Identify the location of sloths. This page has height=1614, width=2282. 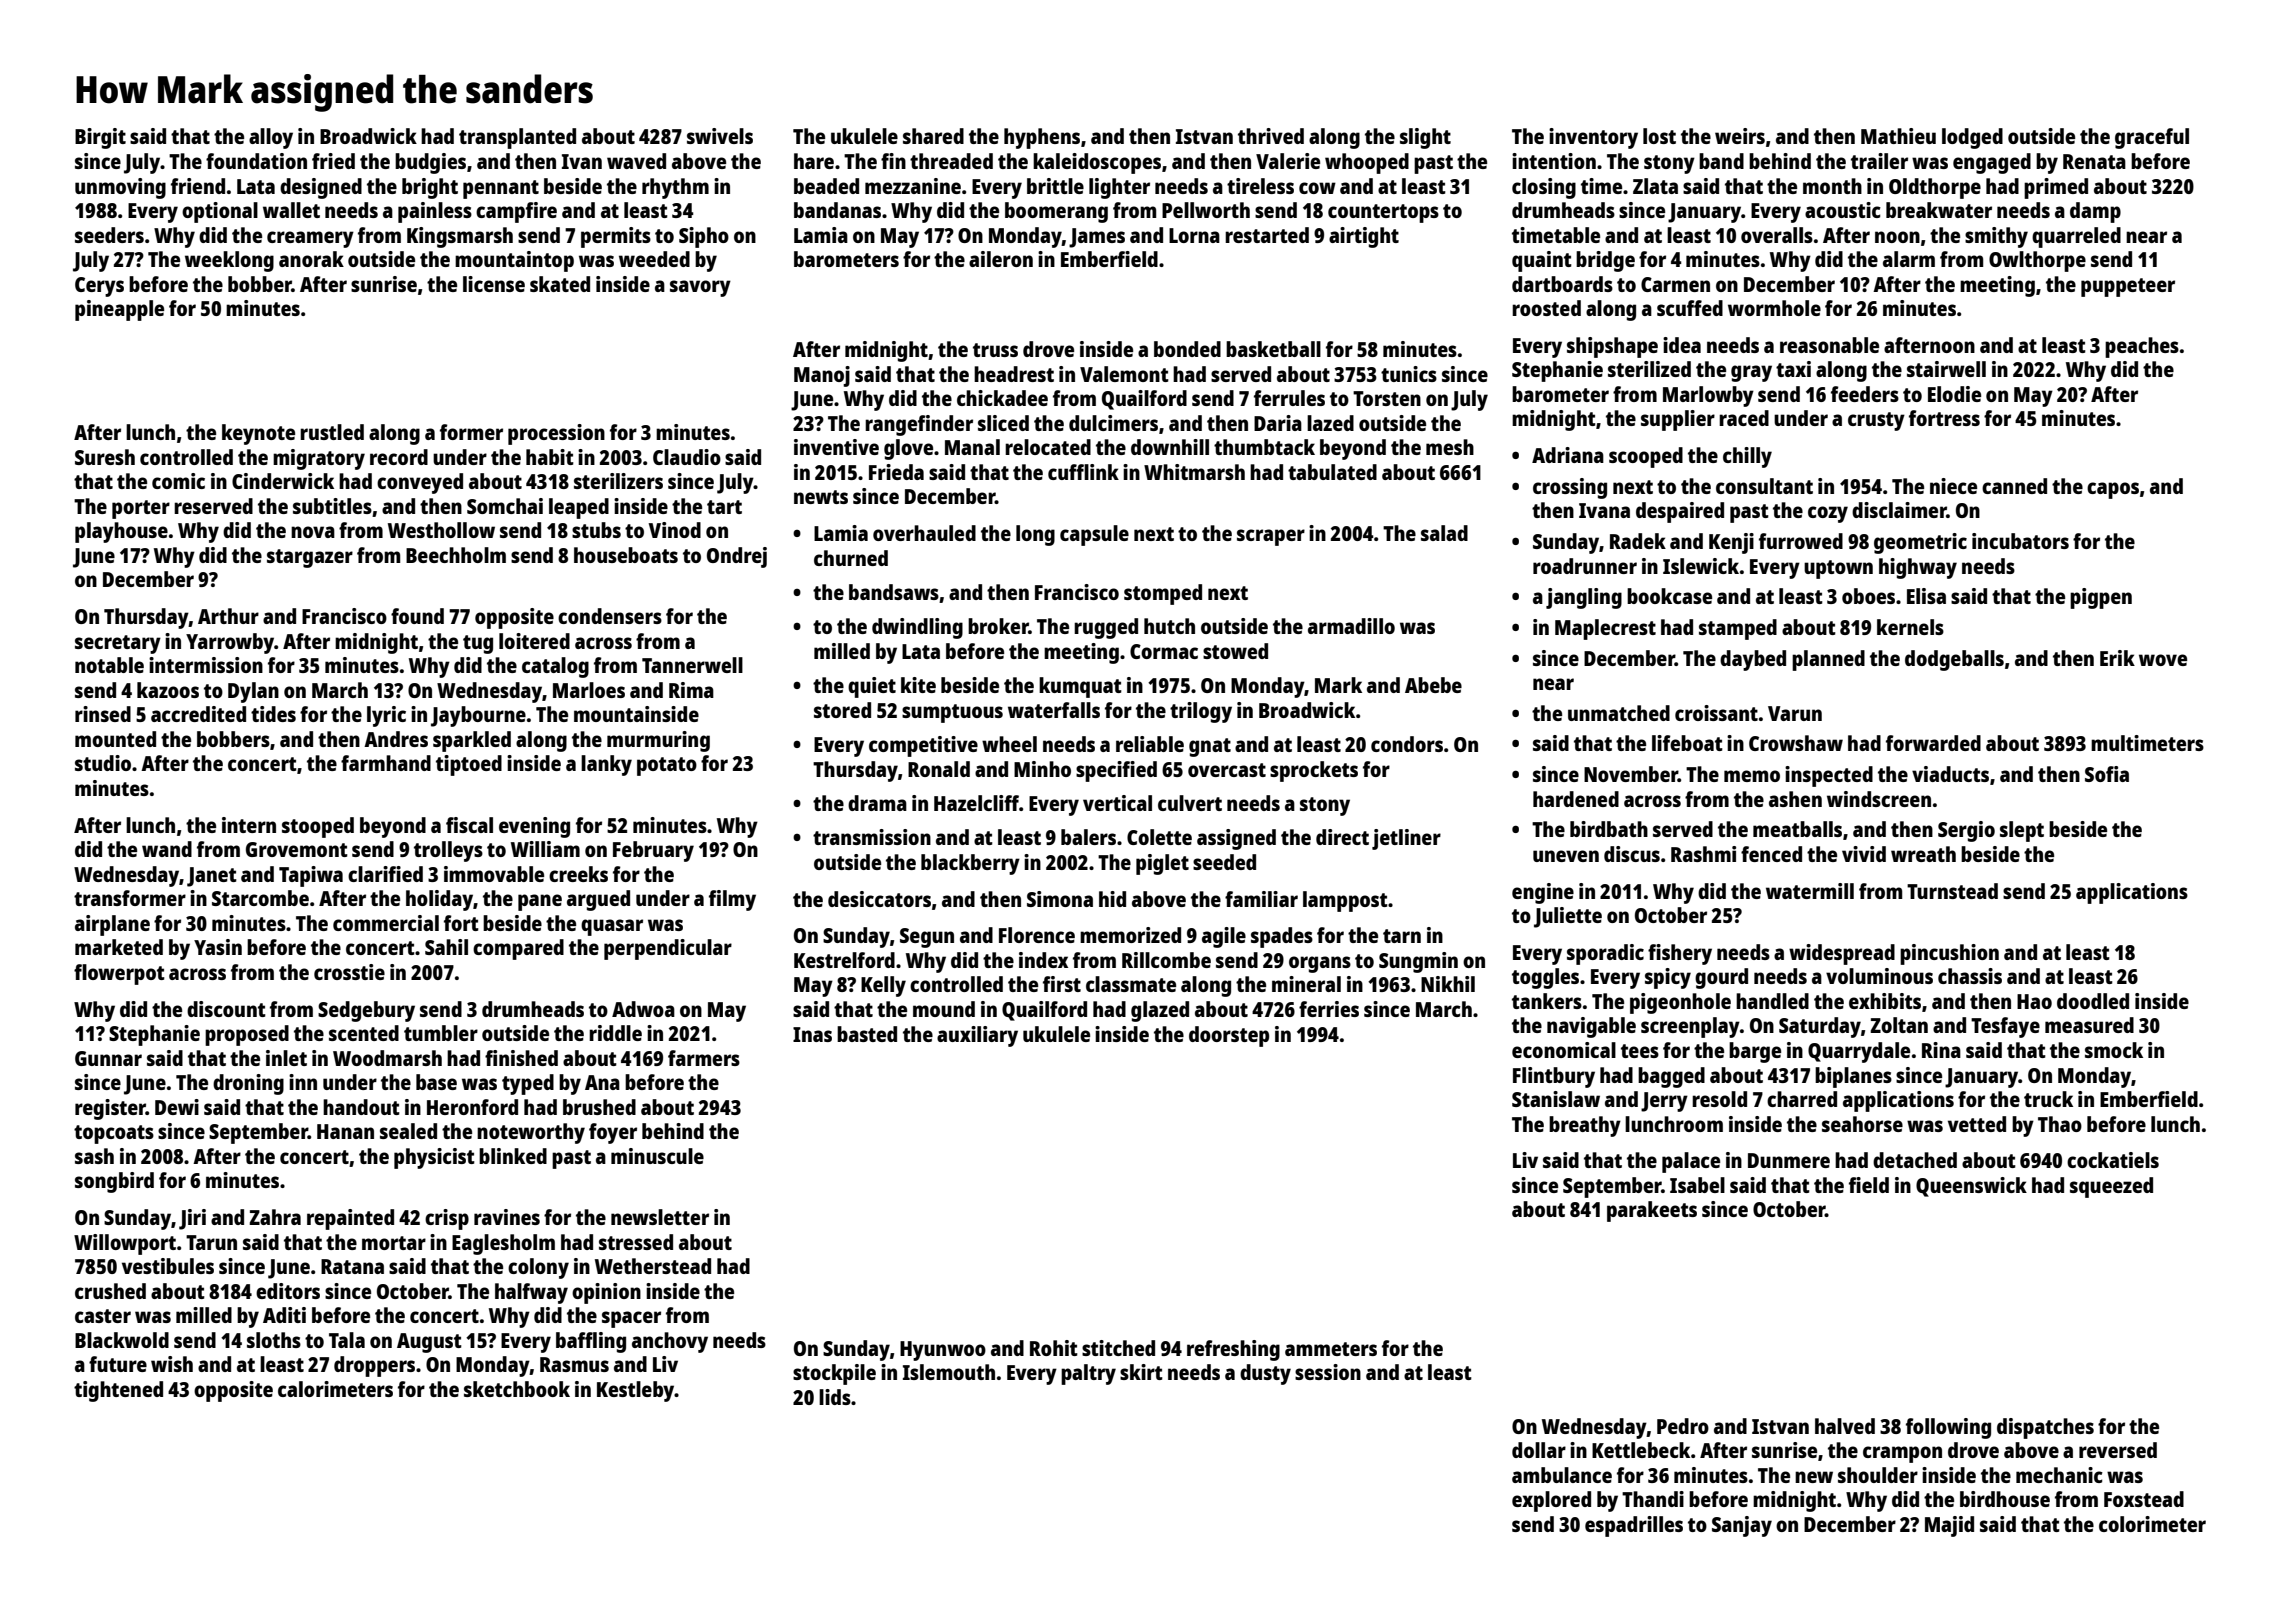
(274, 1340).
